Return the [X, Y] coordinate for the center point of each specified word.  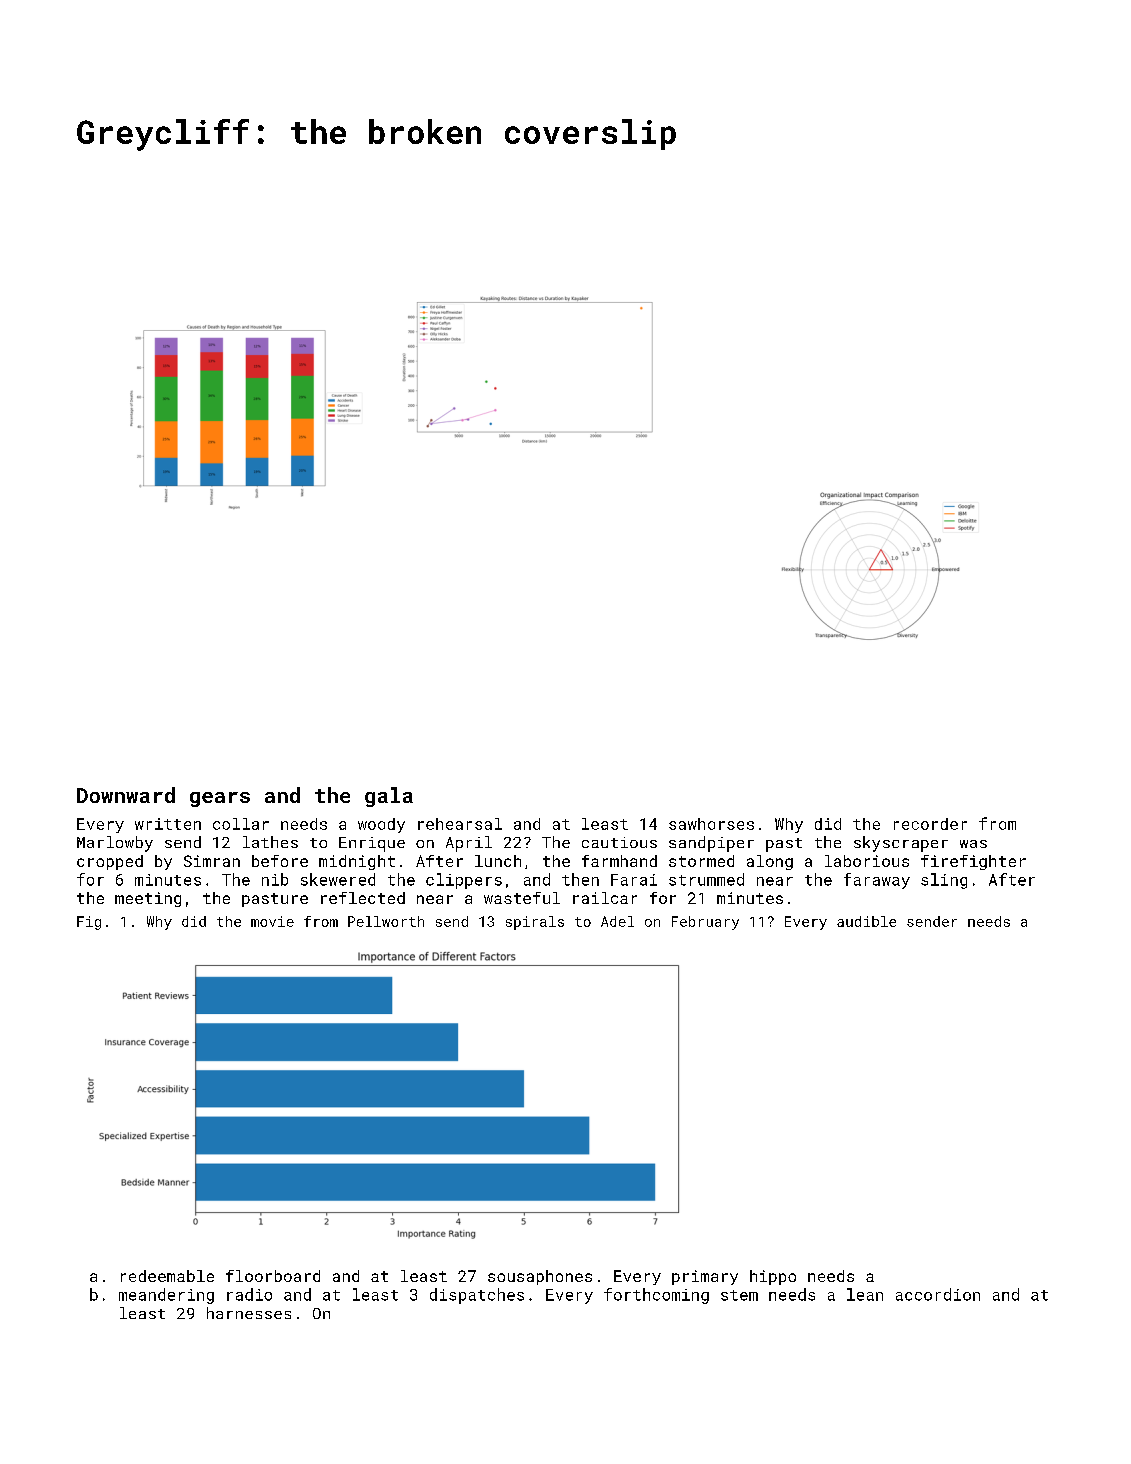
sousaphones [540, 1277]
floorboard [273, 1276]
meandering [166, 1296]
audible [866, 921]
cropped [110, 862]
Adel [617, 921]
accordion [938, 1294]
